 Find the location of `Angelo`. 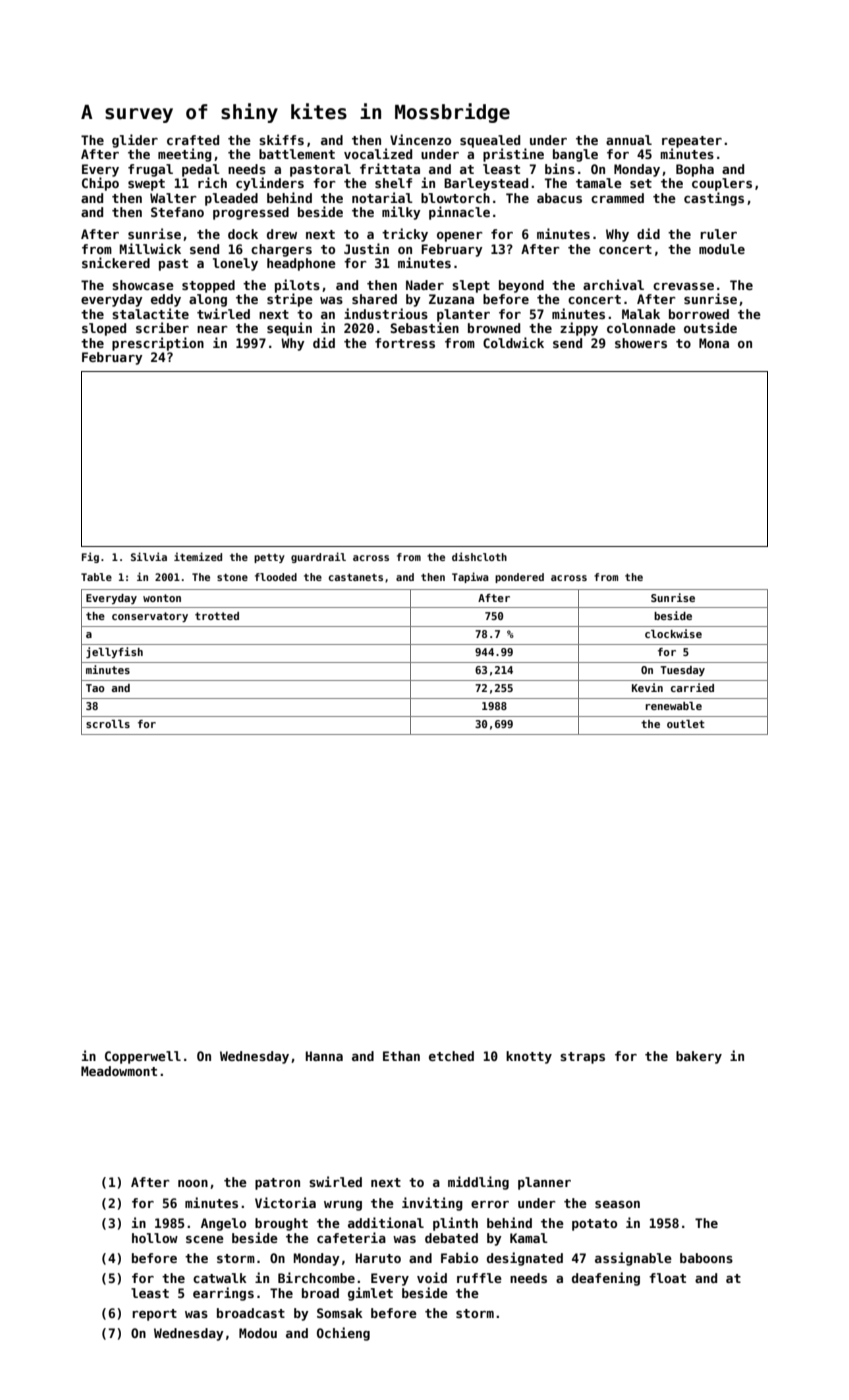

Angelo is located at coordinates (223, 1224).
